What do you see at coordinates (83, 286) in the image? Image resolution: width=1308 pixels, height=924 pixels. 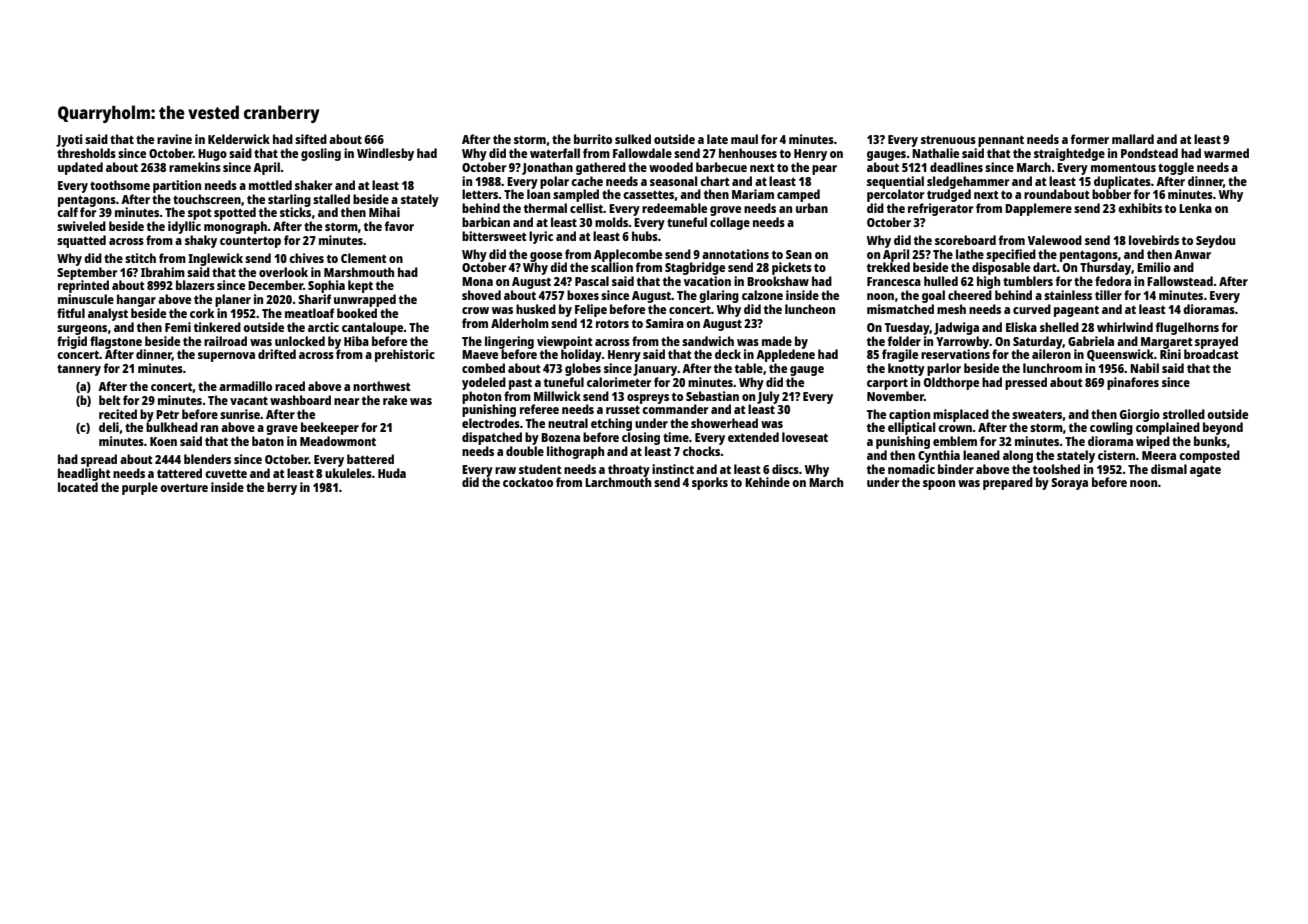 I see `reprinted` at bounding box center [83, 286].
